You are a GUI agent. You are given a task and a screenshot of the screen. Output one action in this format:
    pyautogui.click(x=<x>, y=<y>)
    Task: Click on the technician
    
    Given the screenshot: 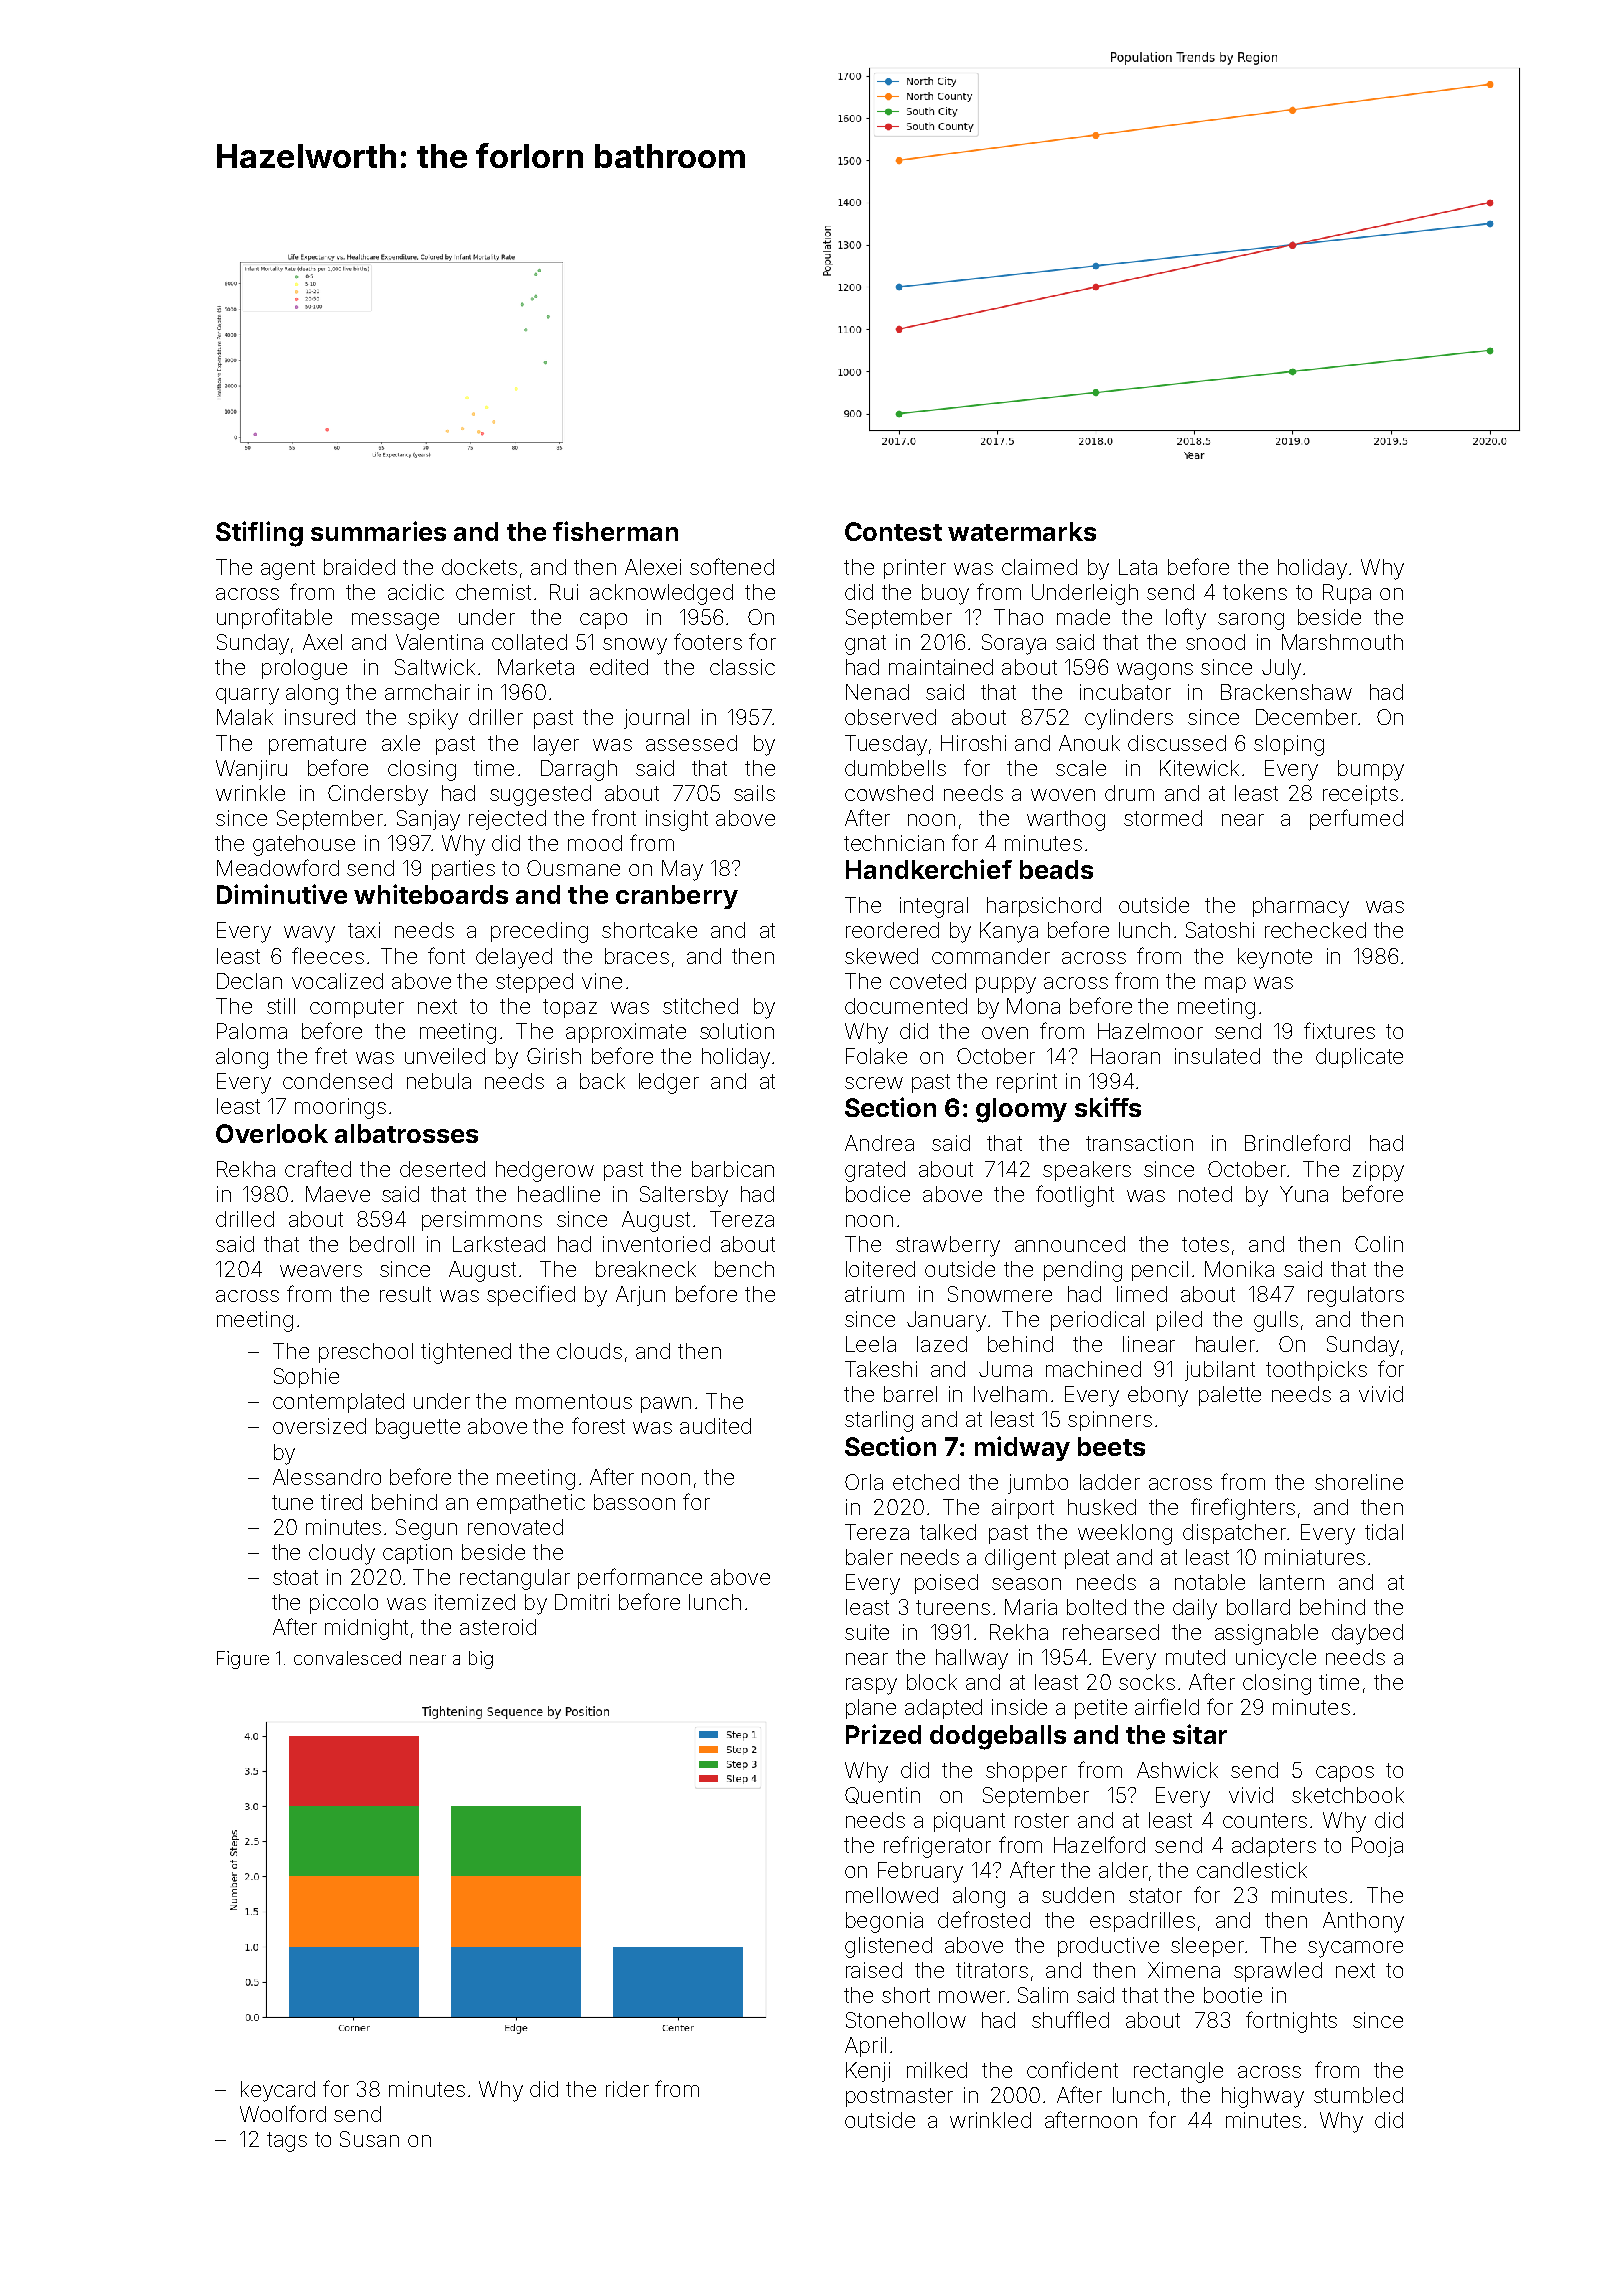 What is the action you would take?
    pyautogui.click(x=894, y=843)
